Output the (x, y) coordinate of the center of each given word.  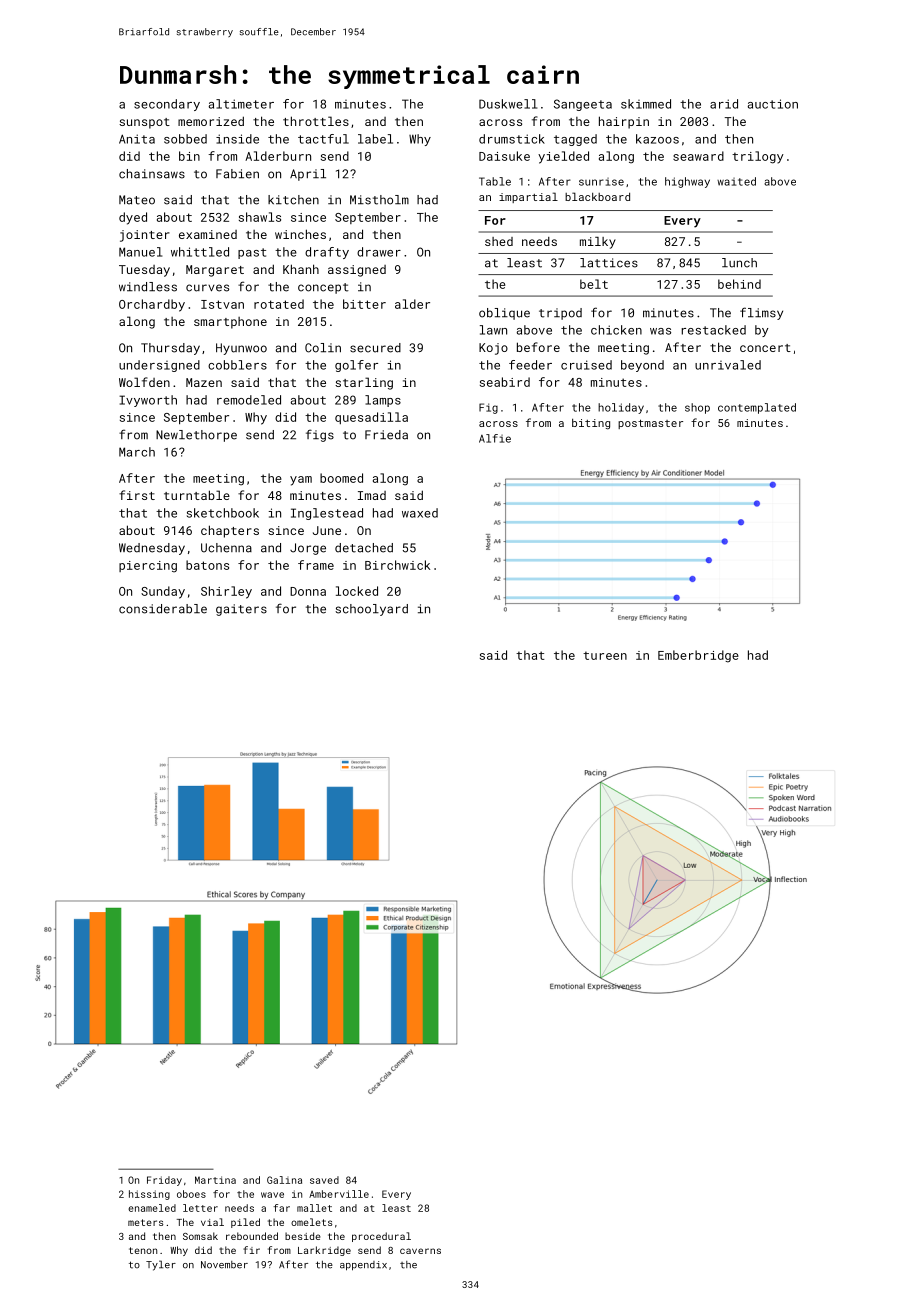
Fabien (237, 174)
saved (324, 1180)
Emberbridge (698, 656)
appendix (363, 1266)
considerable (163, 609)
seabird (505, 382)
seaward (698, 156)
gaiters (241, 610)
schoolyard (371, 610)
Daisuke (504, 156)
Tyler (161, 1265)
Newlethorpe (196, 436)
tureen (605, 655)
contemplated (757, 408)
